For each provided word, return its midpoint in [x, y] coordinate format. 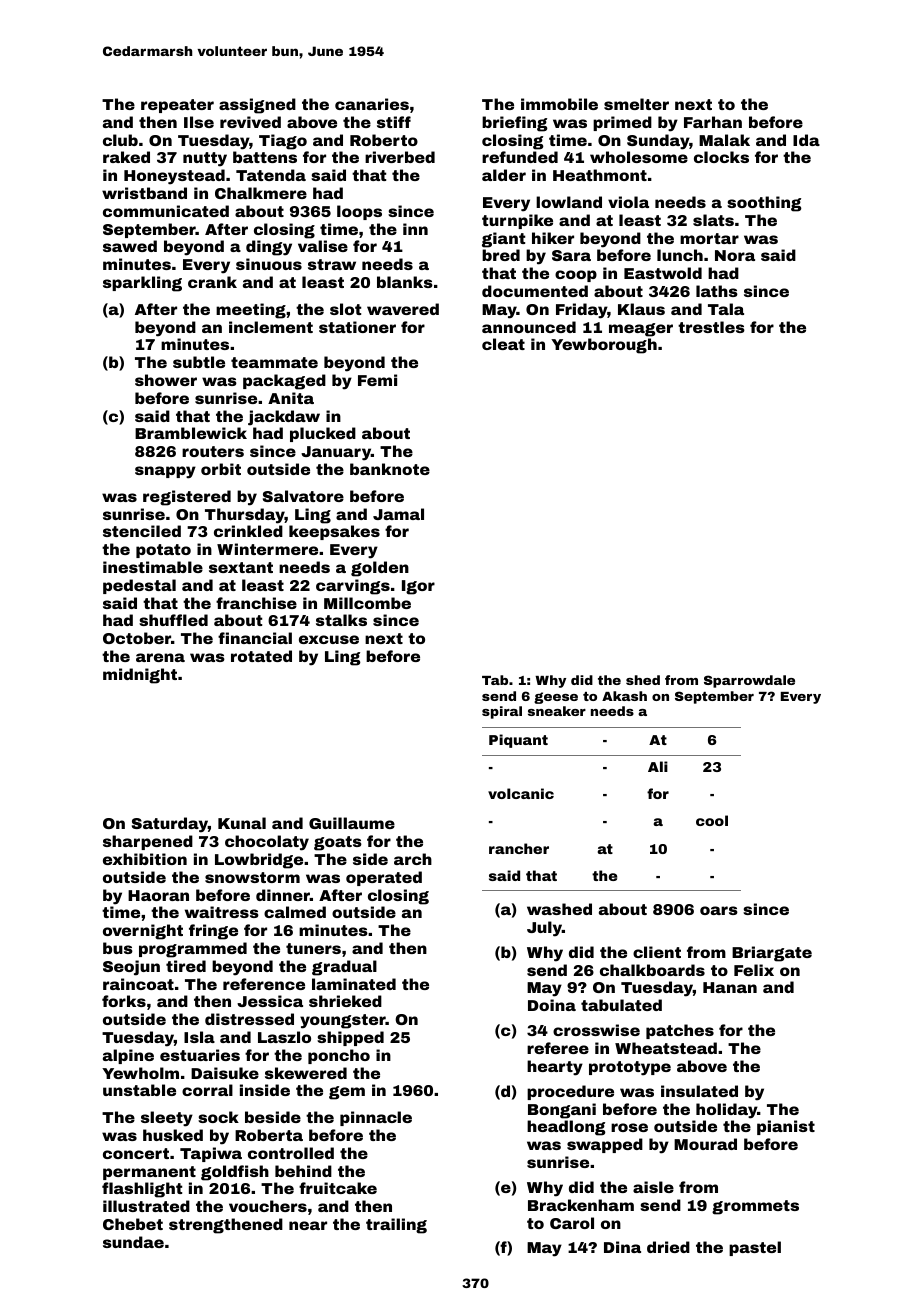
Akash [624, 696]
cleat [503, 344]
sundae [133, 1242]
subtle [199, 362]
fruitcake [338, 1188]
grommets [755, 1207]
